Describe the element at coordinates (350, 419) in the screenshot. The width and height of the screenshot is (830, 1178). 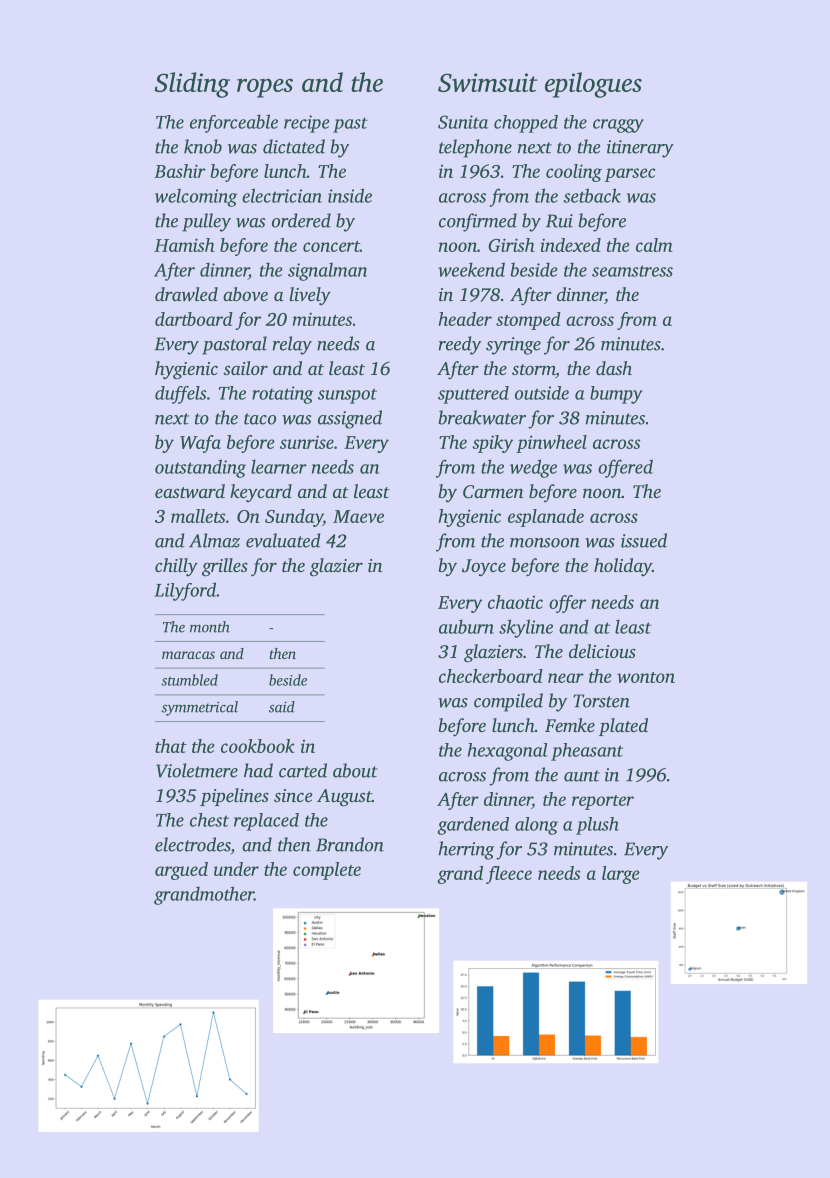
I see `assigned` at that location.
